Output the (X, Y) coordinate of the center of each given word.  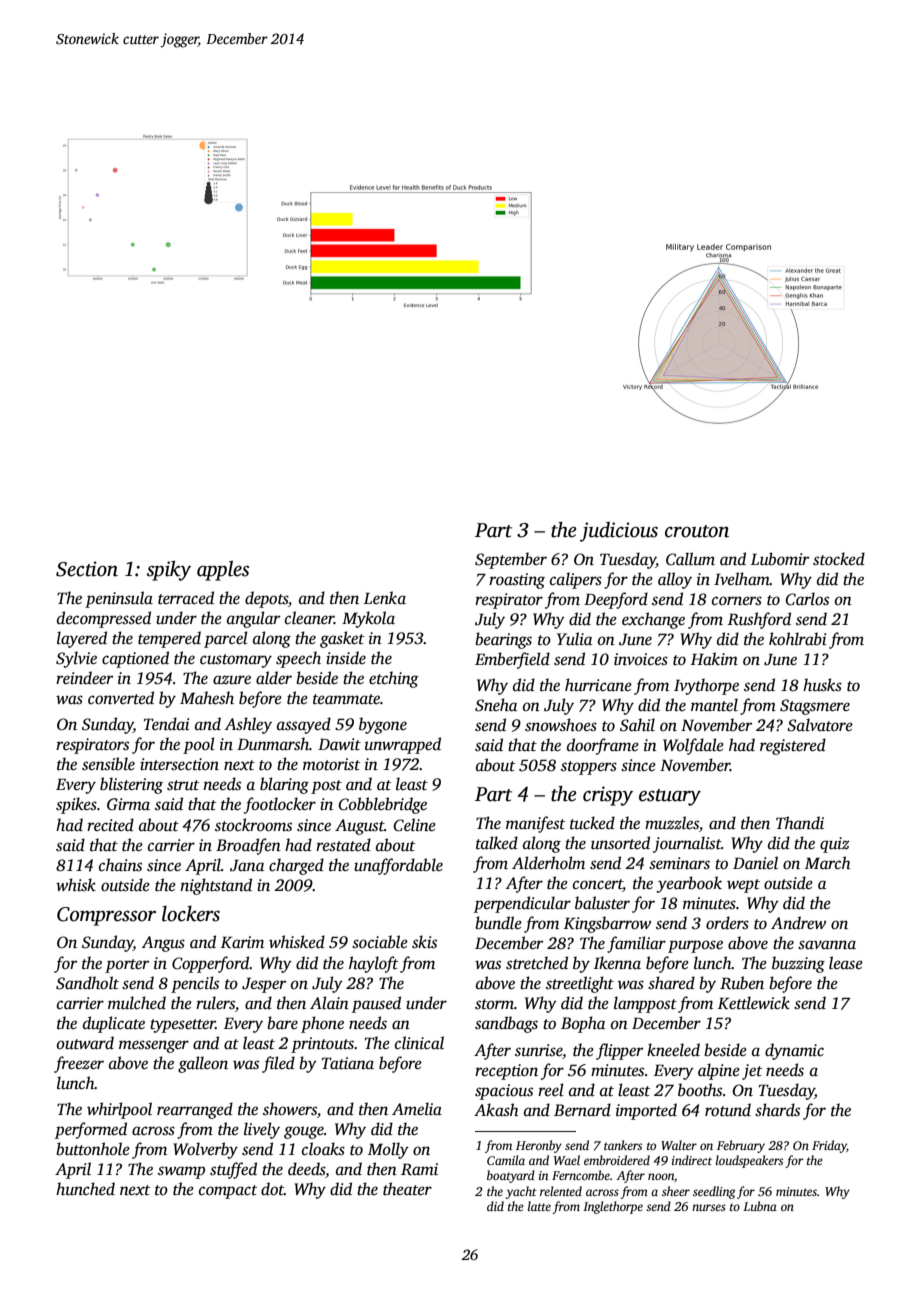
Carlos (807, 599)
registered (793, 746)
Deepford (616, 600)
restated (343, 845)
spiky (169, 571)
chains (120, 865)
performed (91, 1130)
